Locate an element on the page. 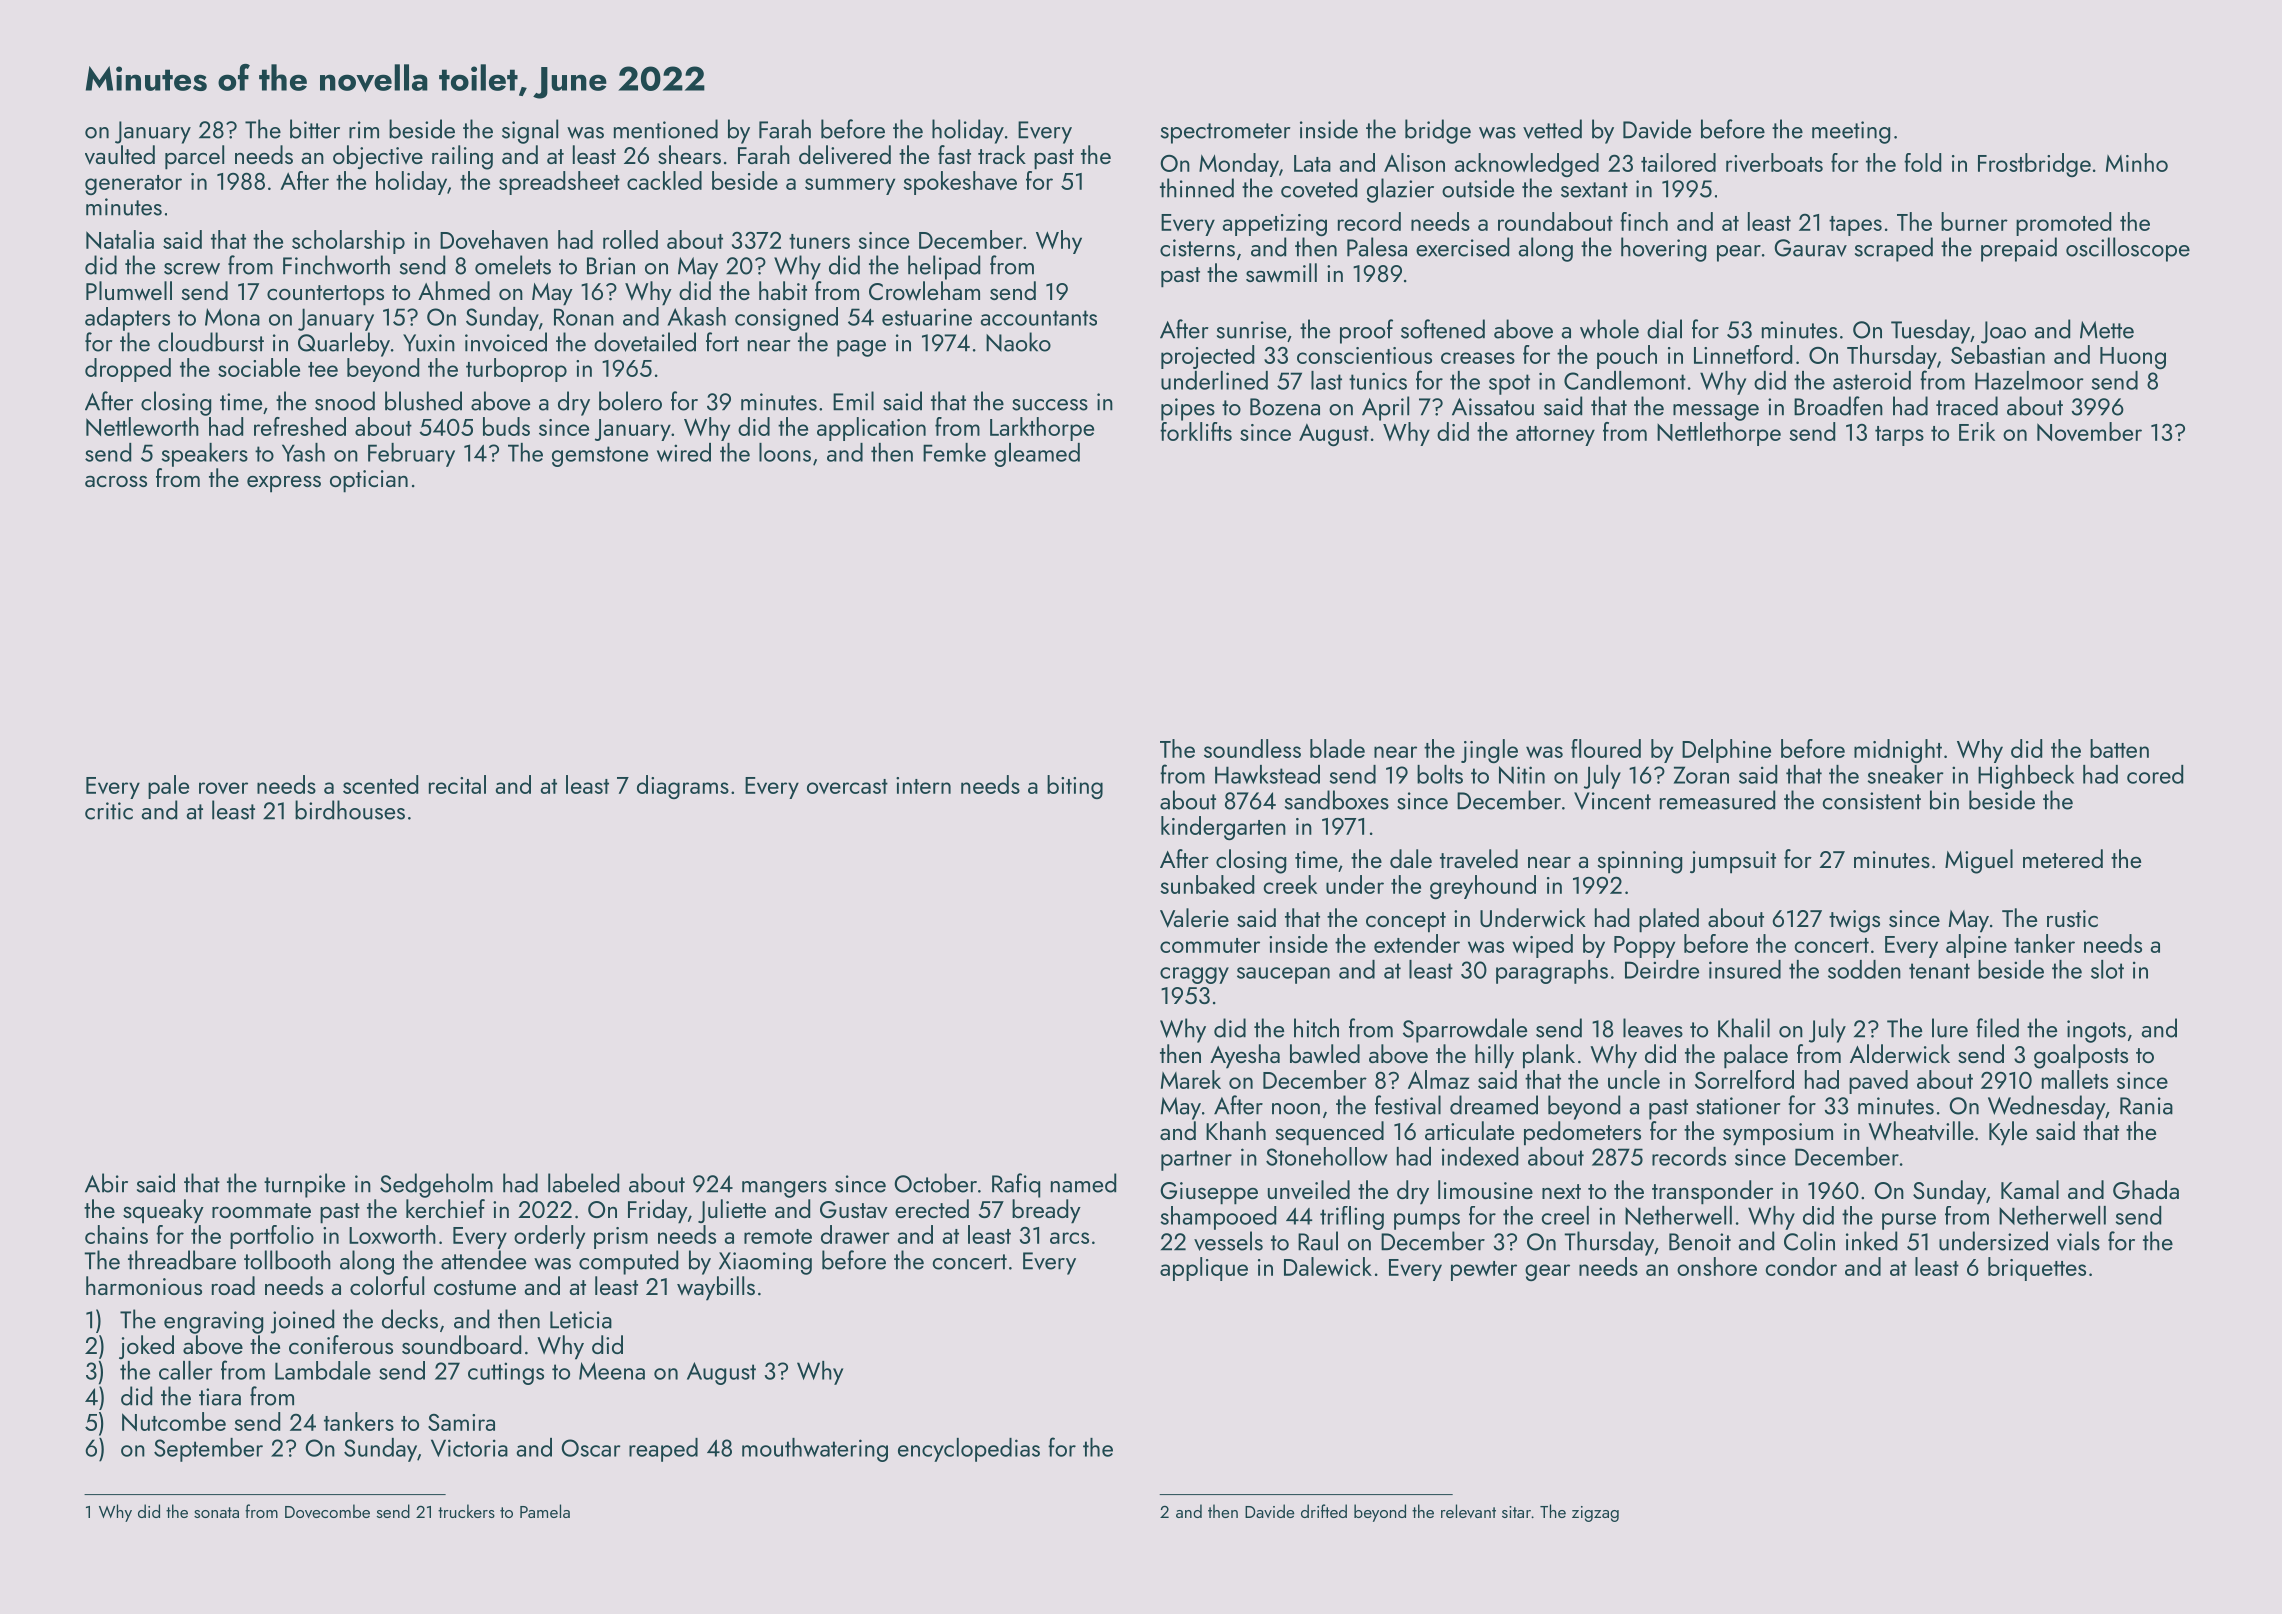 This image has height=1614, width=2282. Nutcombe is located at coordinates (174, 1421).
